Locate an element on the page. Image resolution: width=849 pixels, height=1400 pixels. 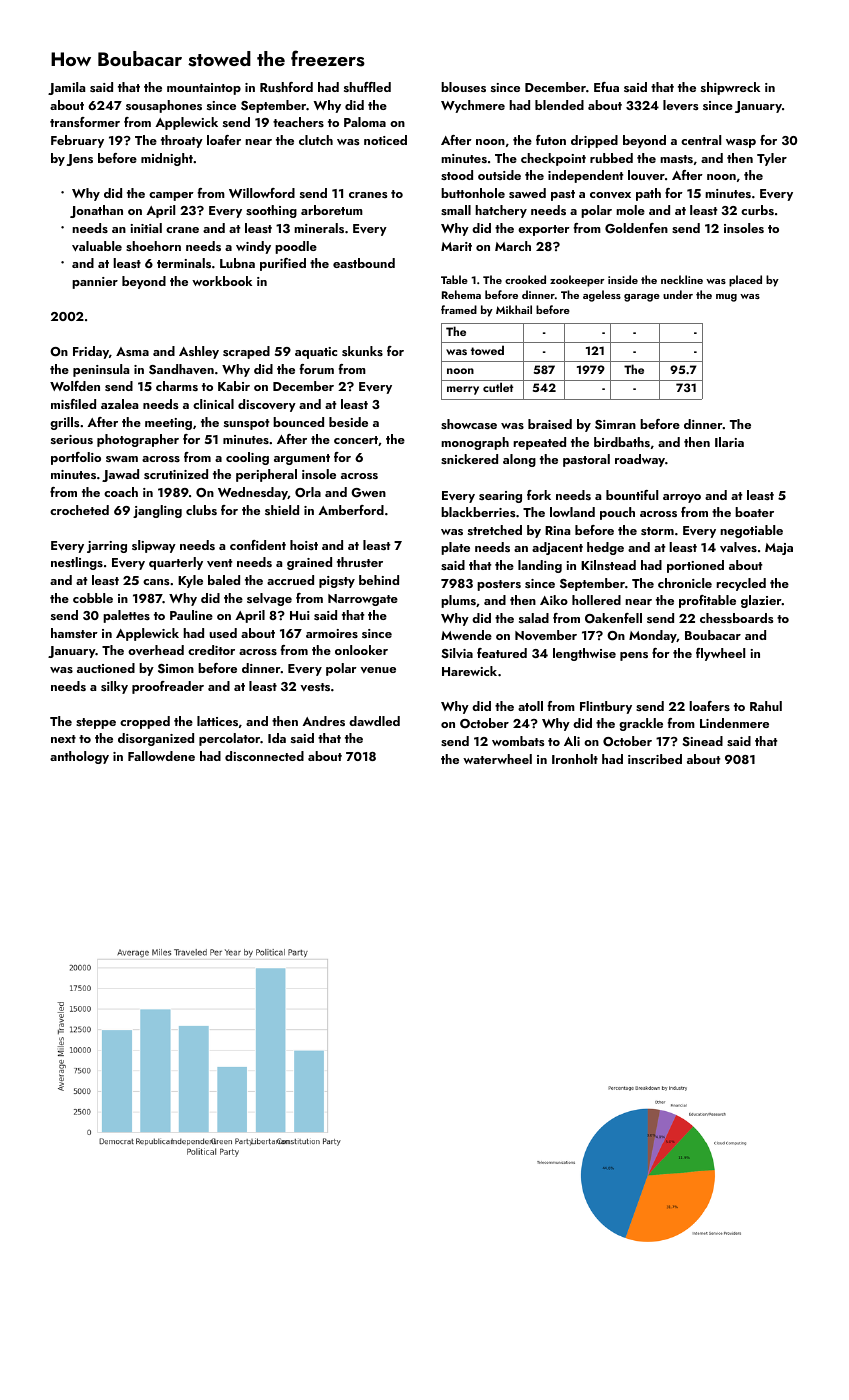
scrutinized is located at coordinates (176, 474).
